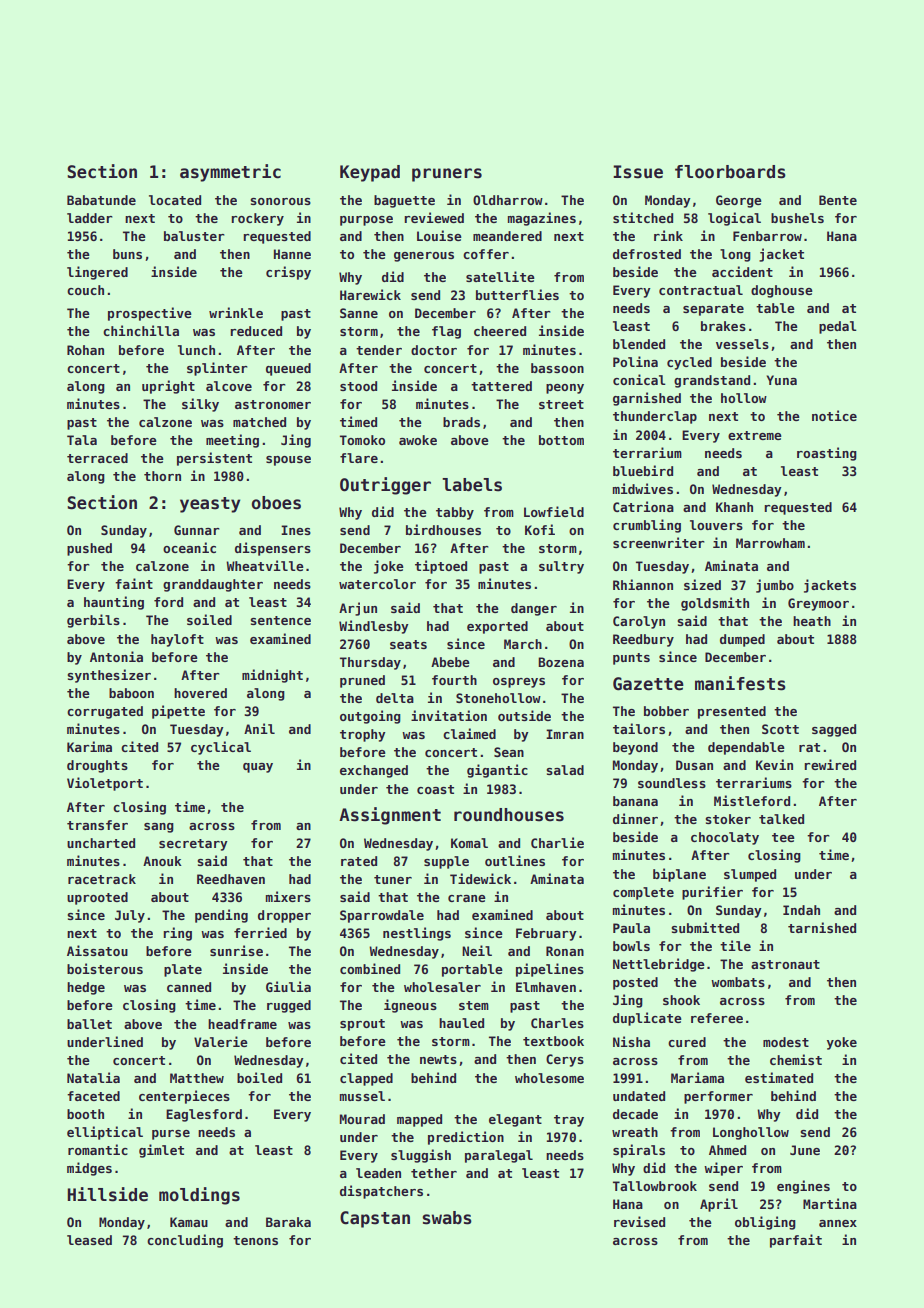 This screenshot has width=924, height=1308. I want to click on leased, so click(89, 1240).
